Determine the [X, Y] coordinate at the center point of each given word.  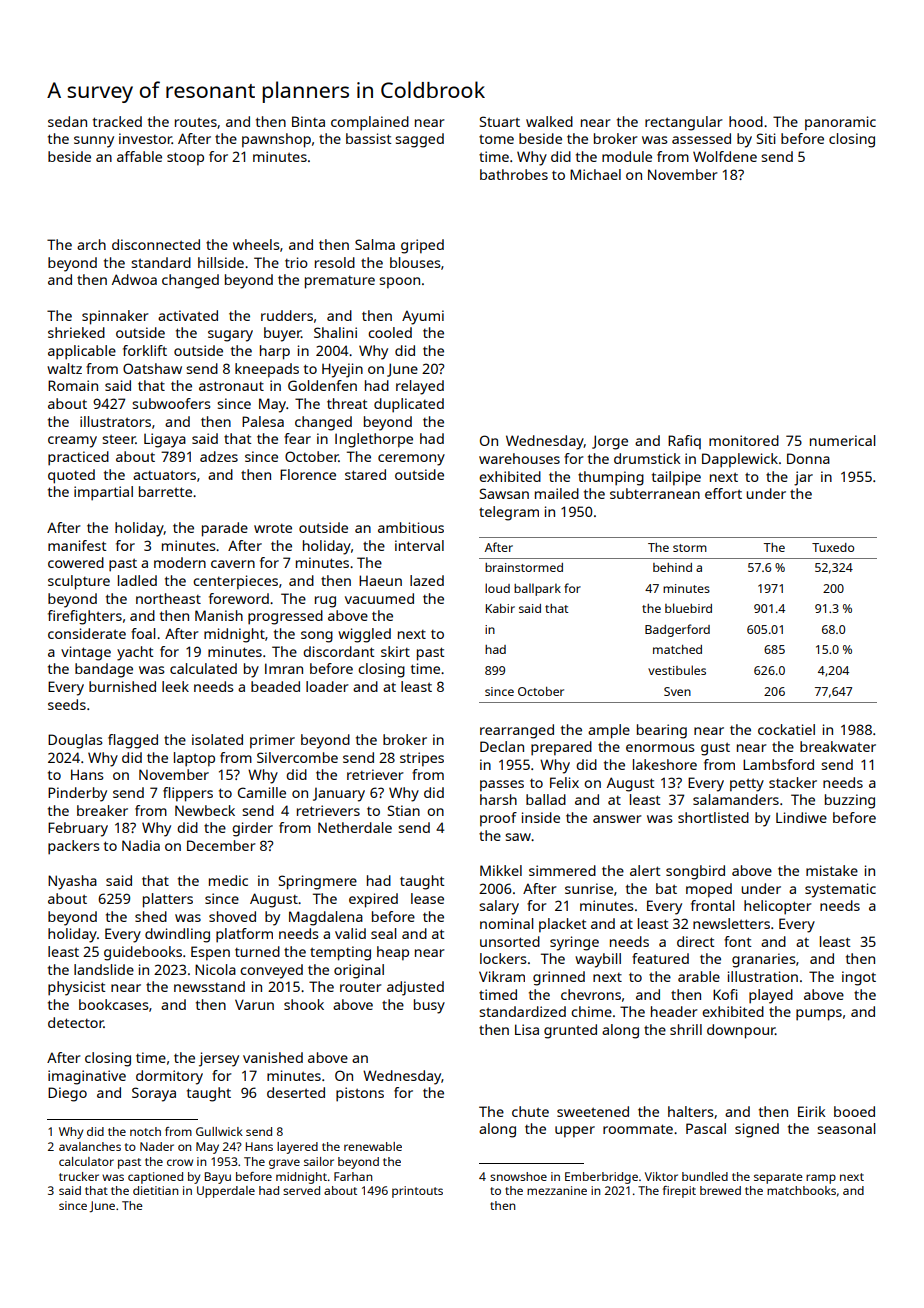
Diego [67, 1094]
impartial [103, 493]
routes [196, 122]
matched [677, 649]
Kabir [500, 608]
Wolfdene [725, 156]
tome [496, 139]
